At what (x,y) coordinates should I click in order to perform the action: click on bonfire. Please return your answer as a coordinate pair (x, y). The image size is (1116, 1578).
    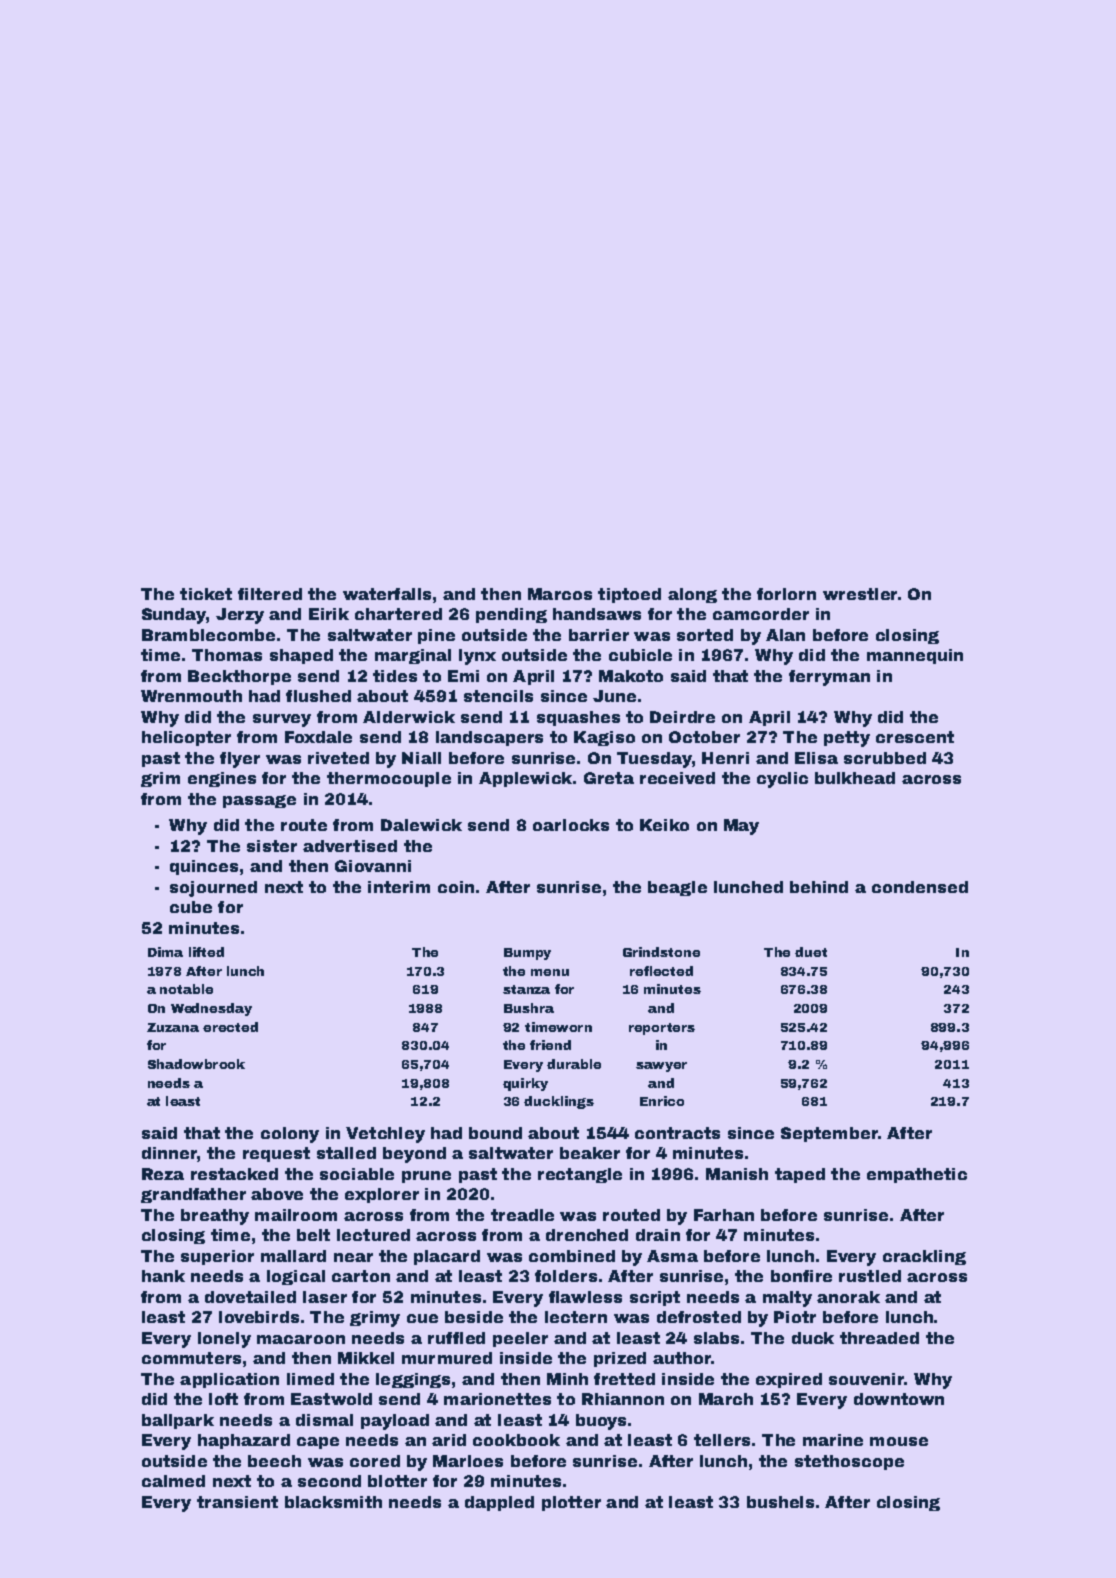
    Looking at the image, I should click on (801, 1276).
